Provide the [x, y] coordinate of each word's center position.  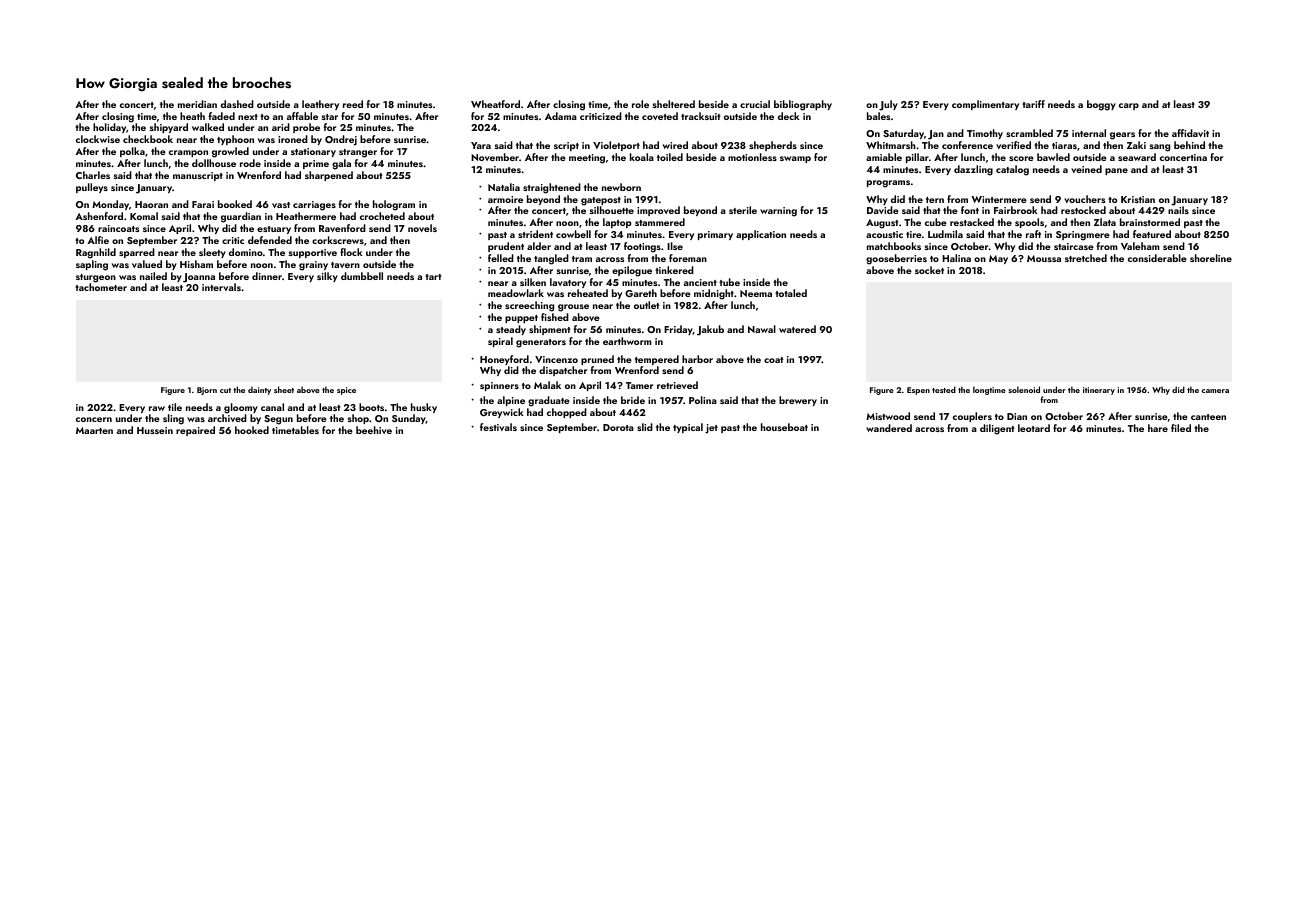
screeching [529, 306]
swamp [795, 159]
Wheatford [495, 104]
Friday [678, 330]
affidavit [1190, 133]
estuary [274, 230]
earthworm [627, 341]
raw [157, 408]
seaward [1137, 157]
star [330, 117]
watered [797, 329]
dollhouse [214, 163]
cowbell [573, 234]
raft [1033, 234]
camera [1215, 391]
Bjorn [207, 391]
